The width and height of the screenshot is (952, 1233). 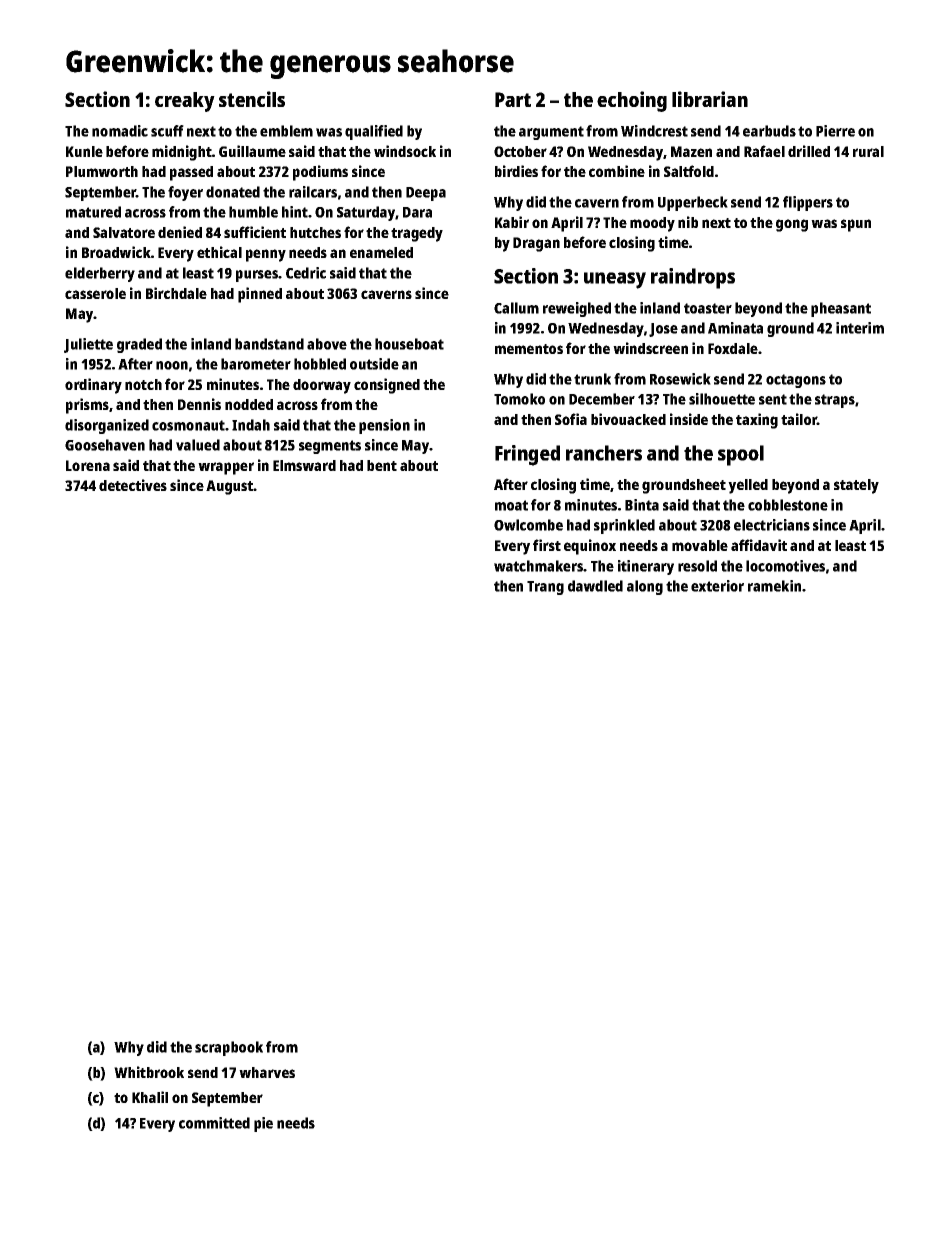 I want to click on octagons, so click(x=796, y=381).
